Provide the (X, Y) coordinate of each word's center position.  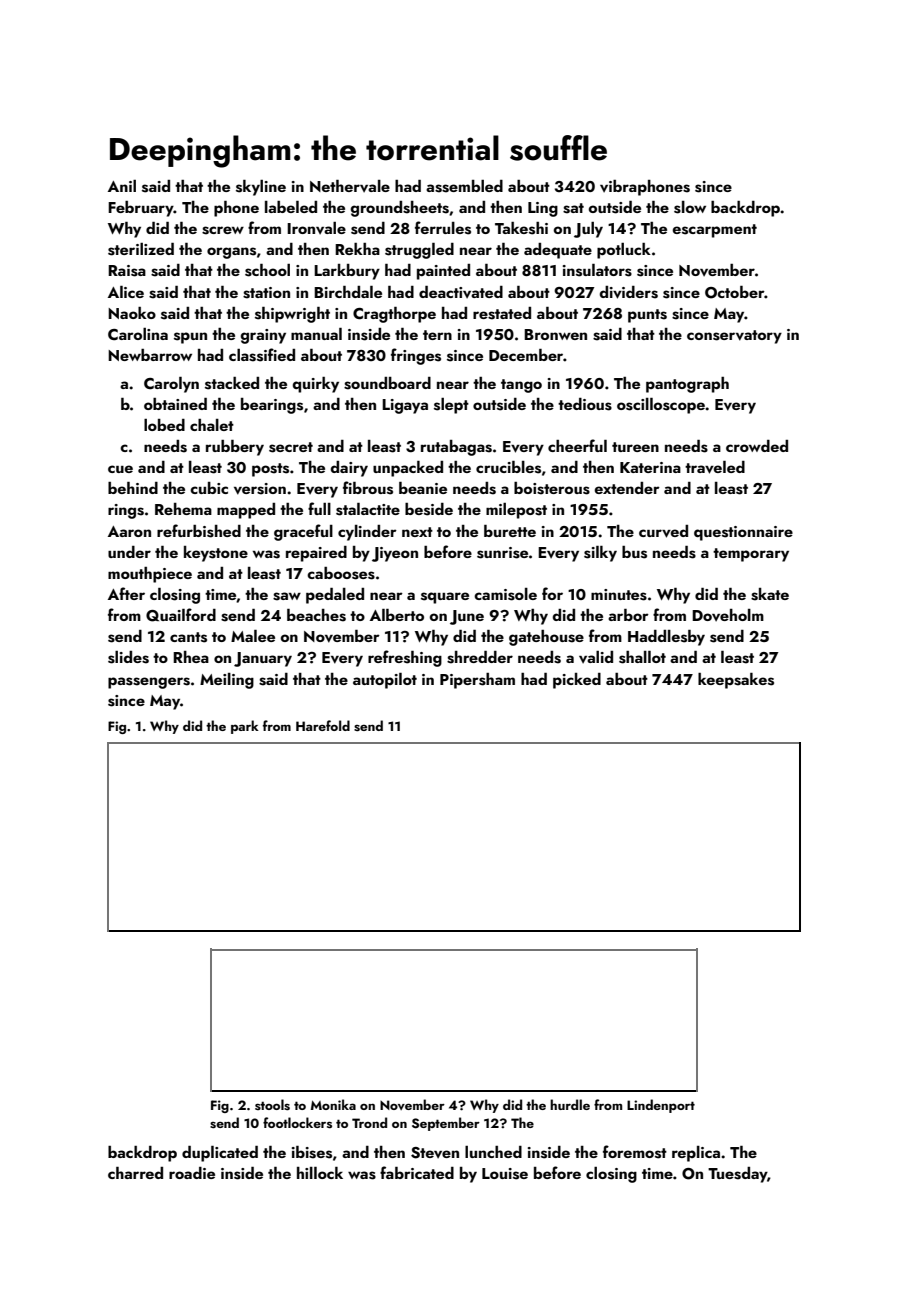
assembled (464, 186)
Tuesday (737, 1175)
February (141, 209)
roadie (192, 1173)
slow (690, 207)
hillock (320, 1173)
